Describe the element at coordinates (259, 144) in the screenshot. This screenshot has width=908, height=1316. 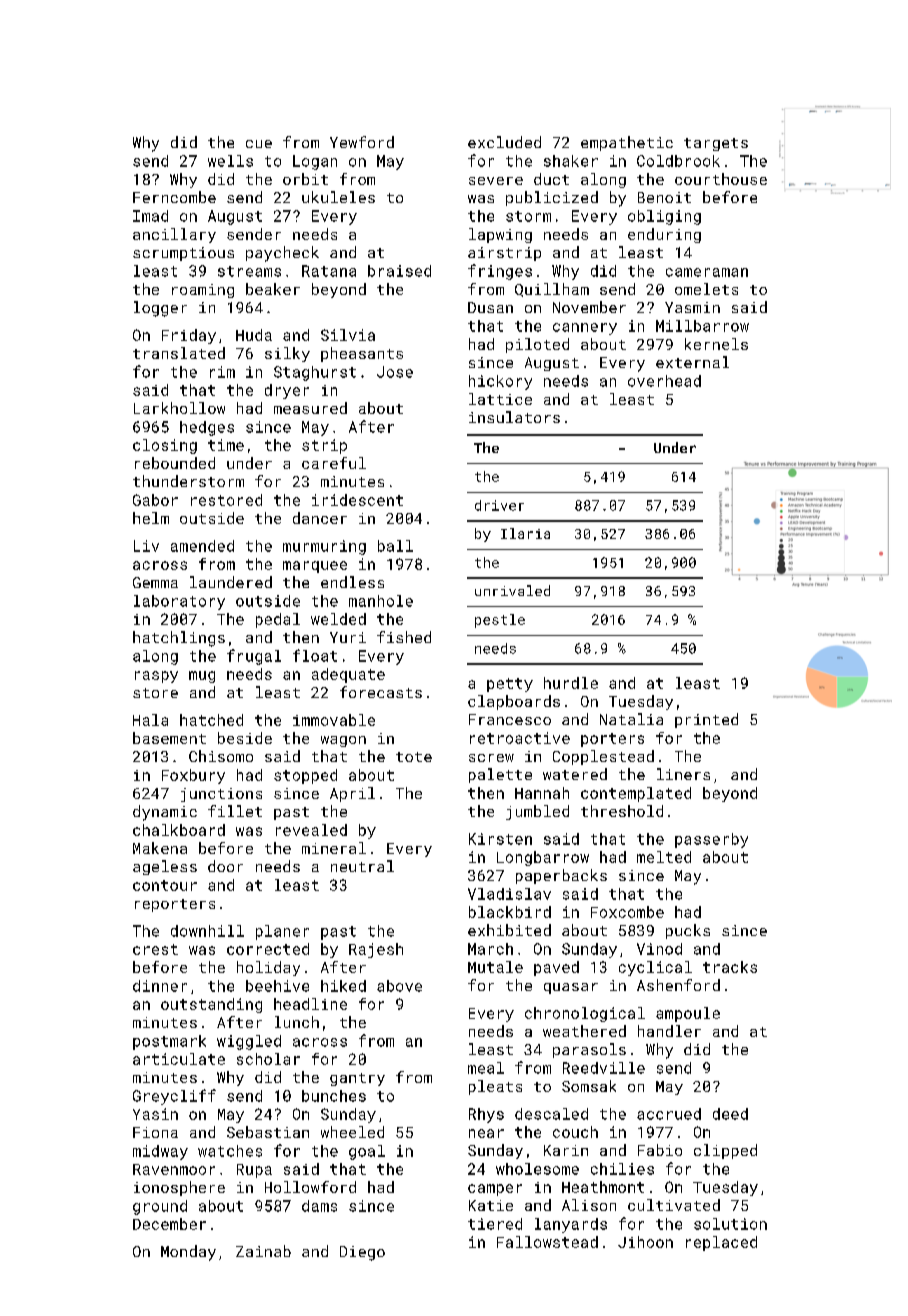
I see `cue` at that location.
